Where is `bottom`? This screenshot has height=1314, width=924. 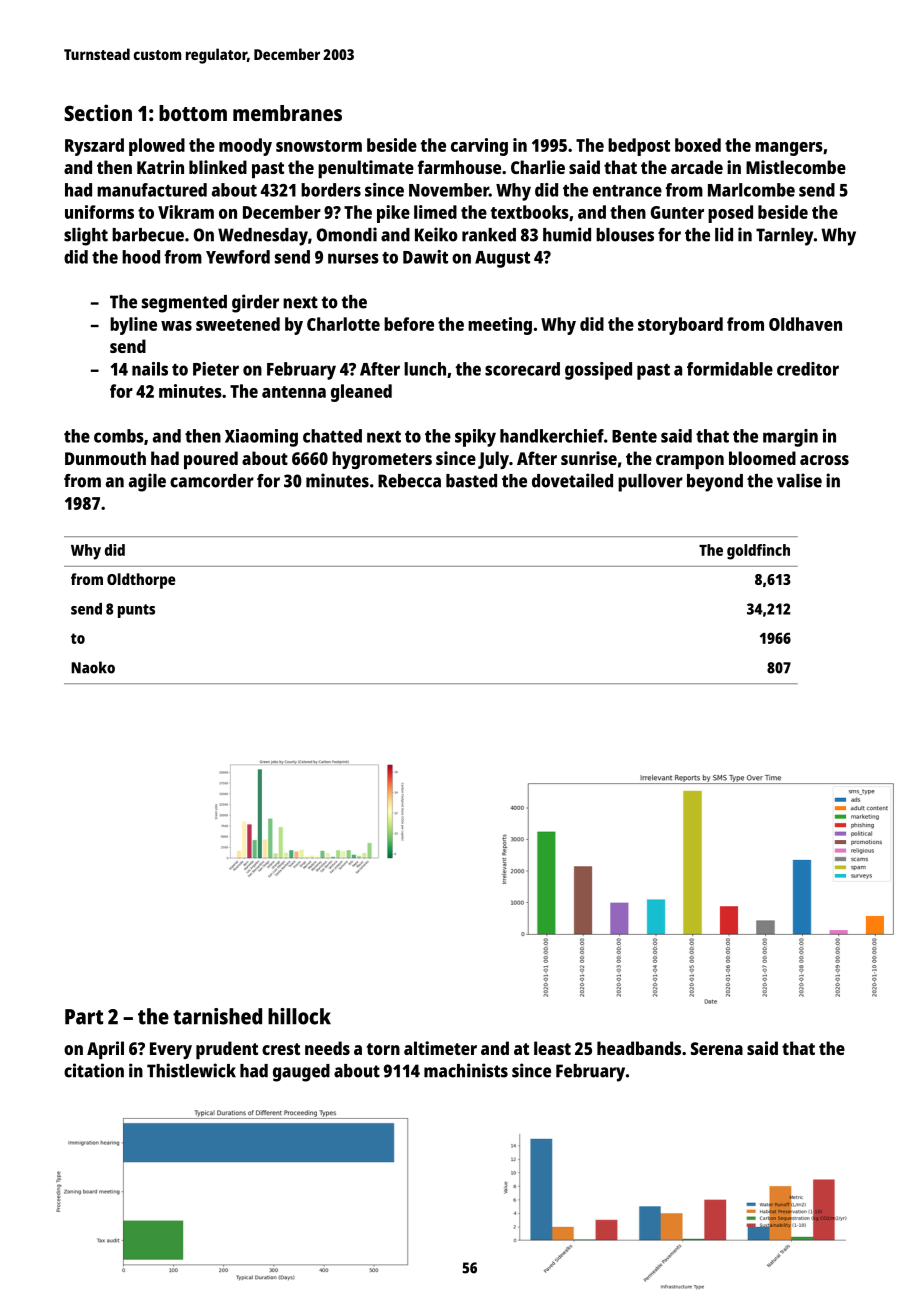 bottom is located at coordinates (193, 113).
